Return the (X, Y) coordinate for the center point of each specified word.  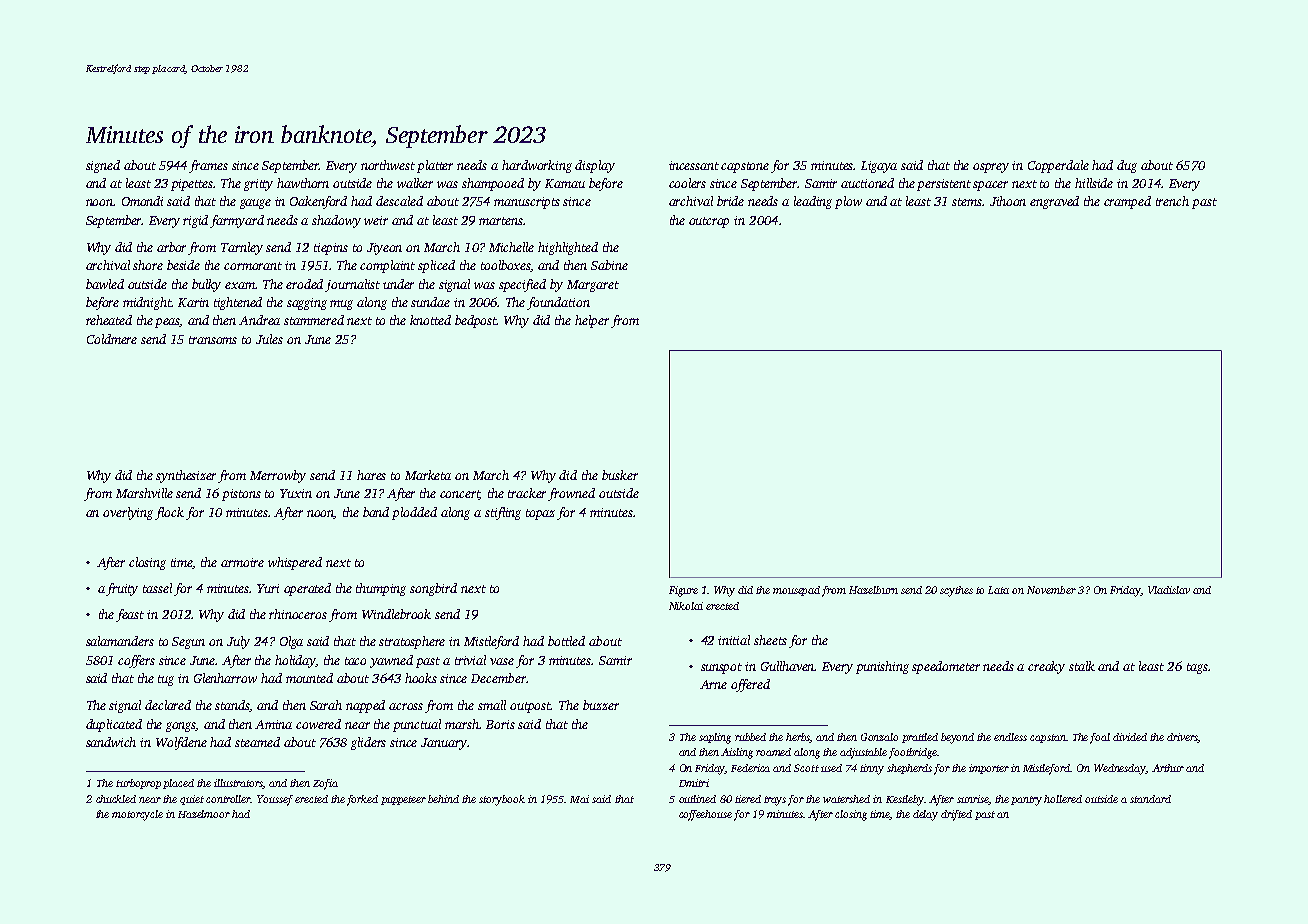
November (1051, 590)
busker (620, 475)
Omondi (142, 201)
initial (734, 640)
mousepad (796, 591)
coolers (687, 183)
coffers (136, 661)
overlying (128, 513)
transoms (213, 340)
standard (1150, 799)
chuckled (116, 799)
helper (592, 321)
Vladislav (1169, 590)
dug (1127, 166)
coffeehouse (705, 815)
